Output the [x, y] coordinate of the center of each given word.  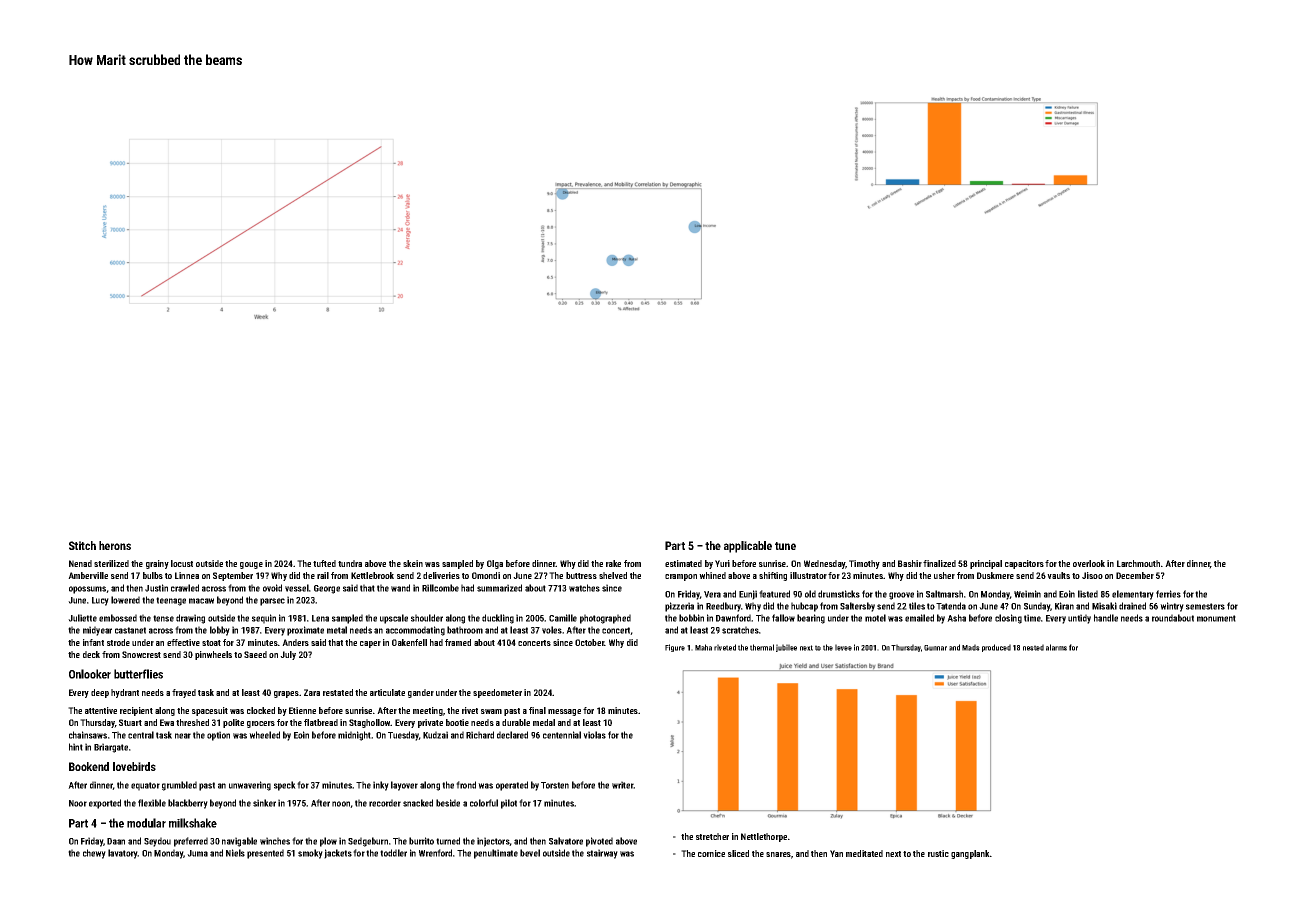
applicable [748, 547]
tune [785, 546]
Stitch [82, 545]
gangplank [970, 854]
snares [778, 854]
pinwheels [213, 655]
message [564, 712]
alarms [1056, 647]
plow [328, 842]
